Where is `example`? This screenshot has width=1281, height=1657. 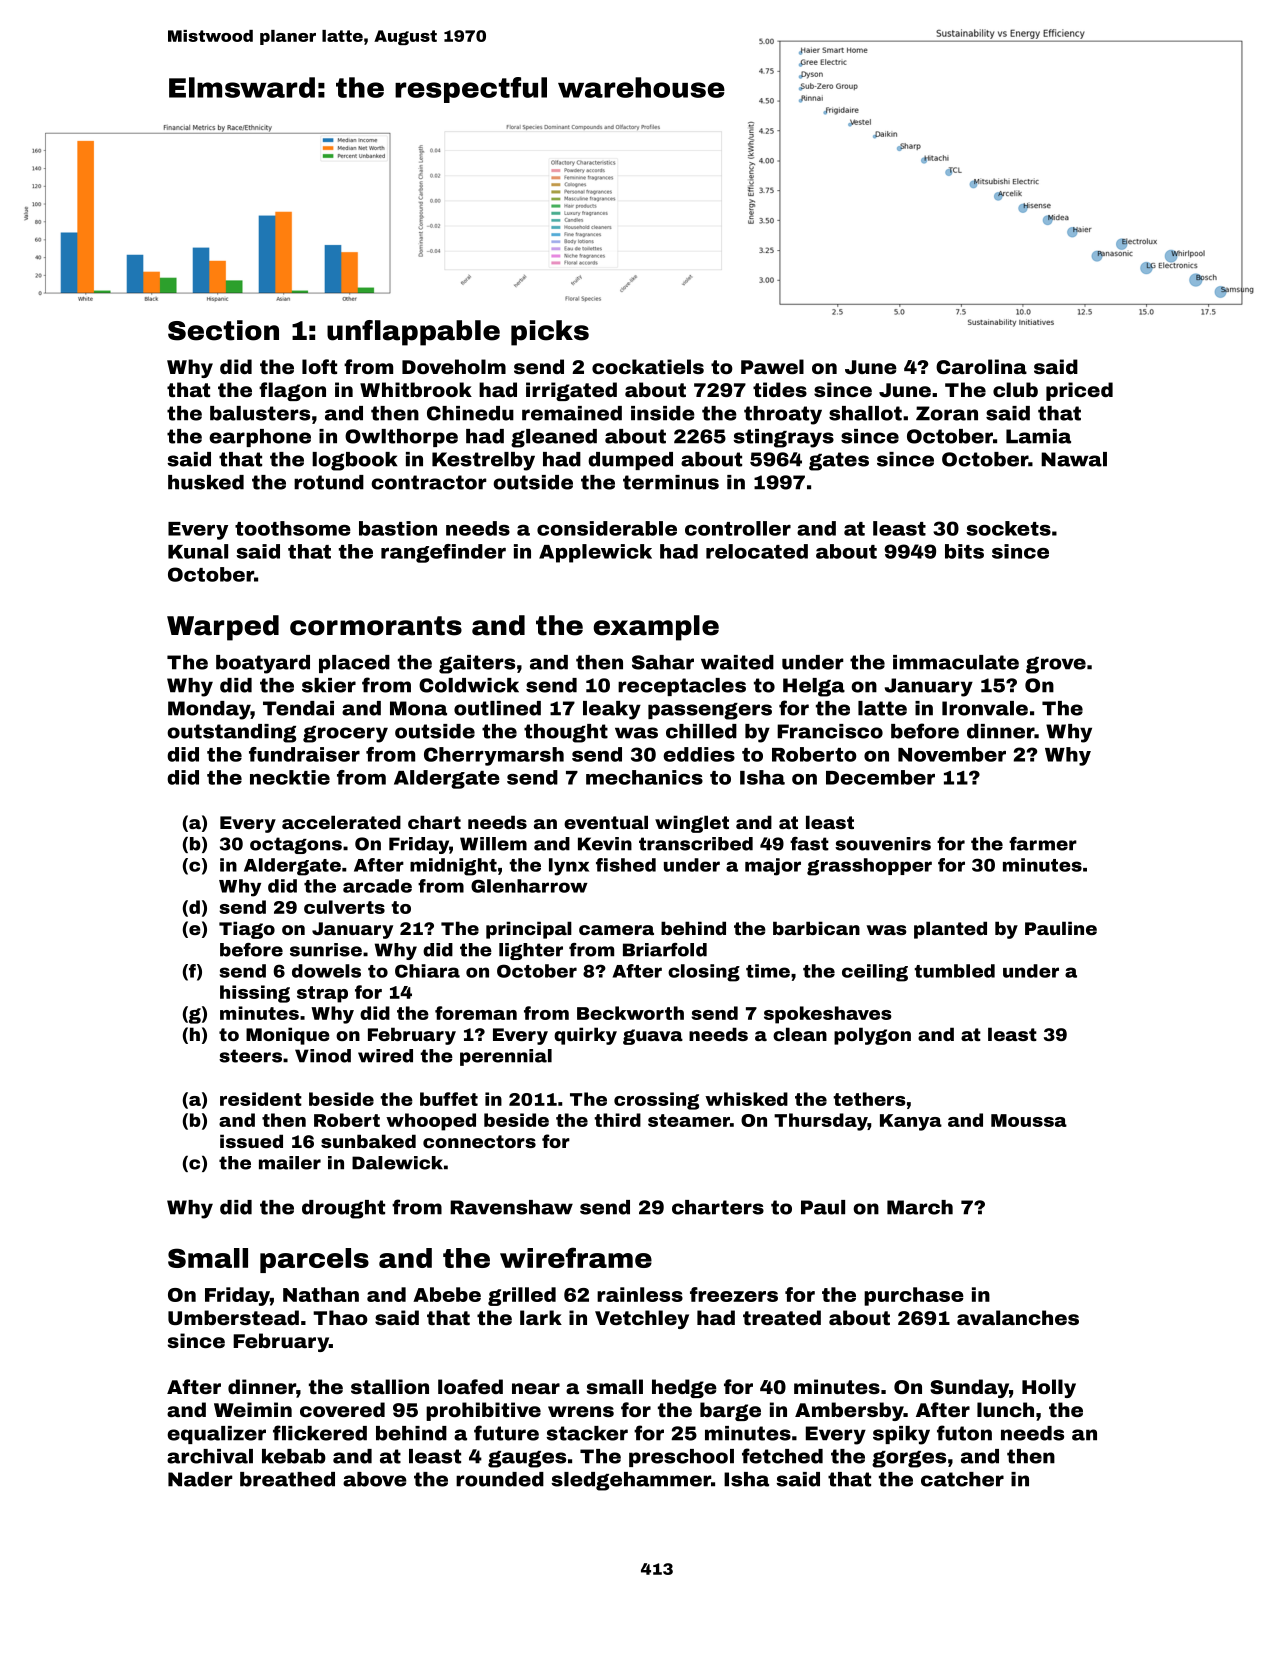 example is located at coordinates (656, 628).
